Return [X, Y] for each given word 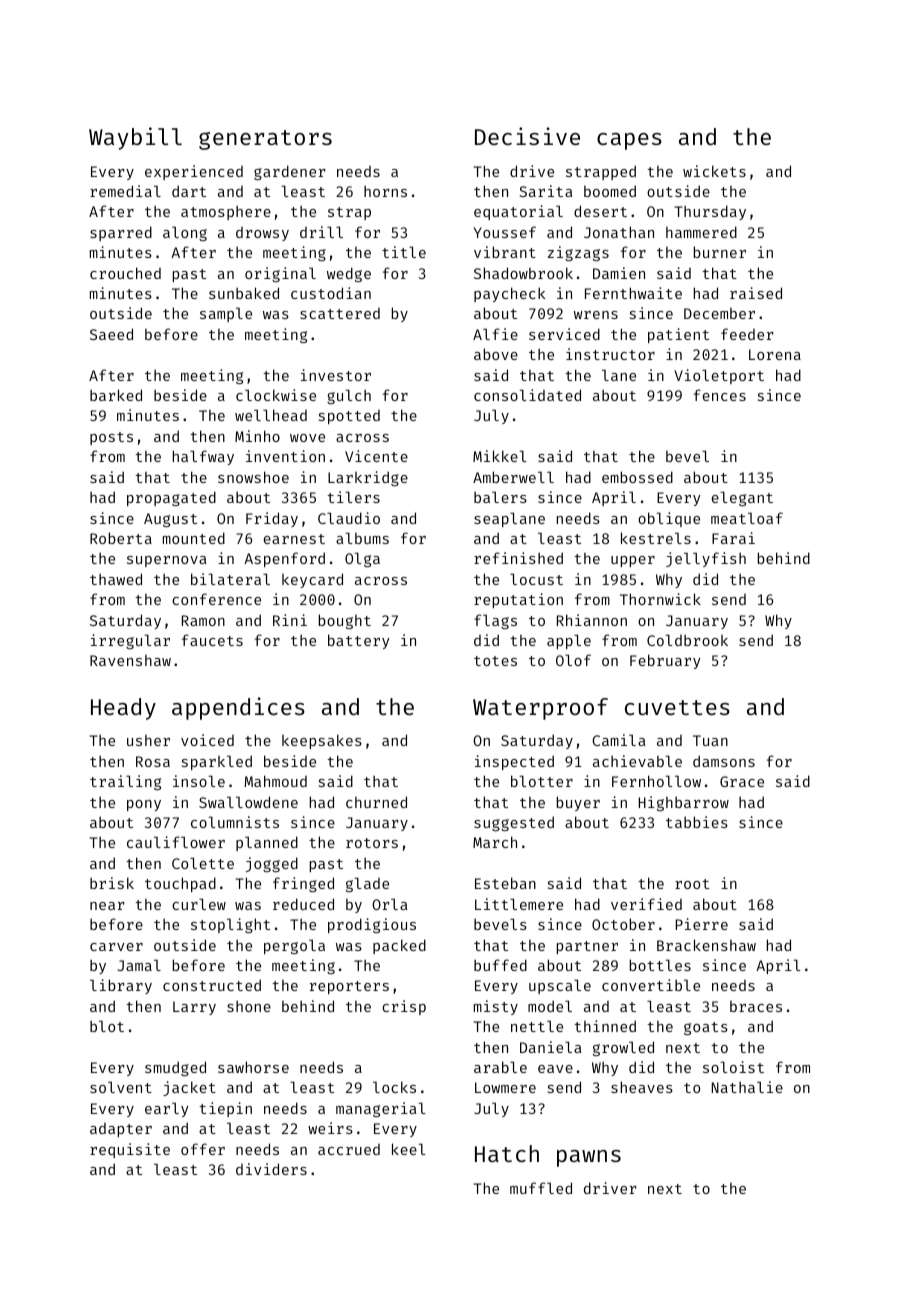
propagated [171, 498]
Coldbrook [687, 640]
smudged [175, 1068]
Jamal [139, 965]
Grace [742, 781]
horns [385, 191]
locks [394, 1087]
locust [536, 579]
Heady [123, 709]
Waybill [135, 138]
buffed [500, 965]
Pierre [702, 924]
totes [495, 661]
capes [629, 141]
